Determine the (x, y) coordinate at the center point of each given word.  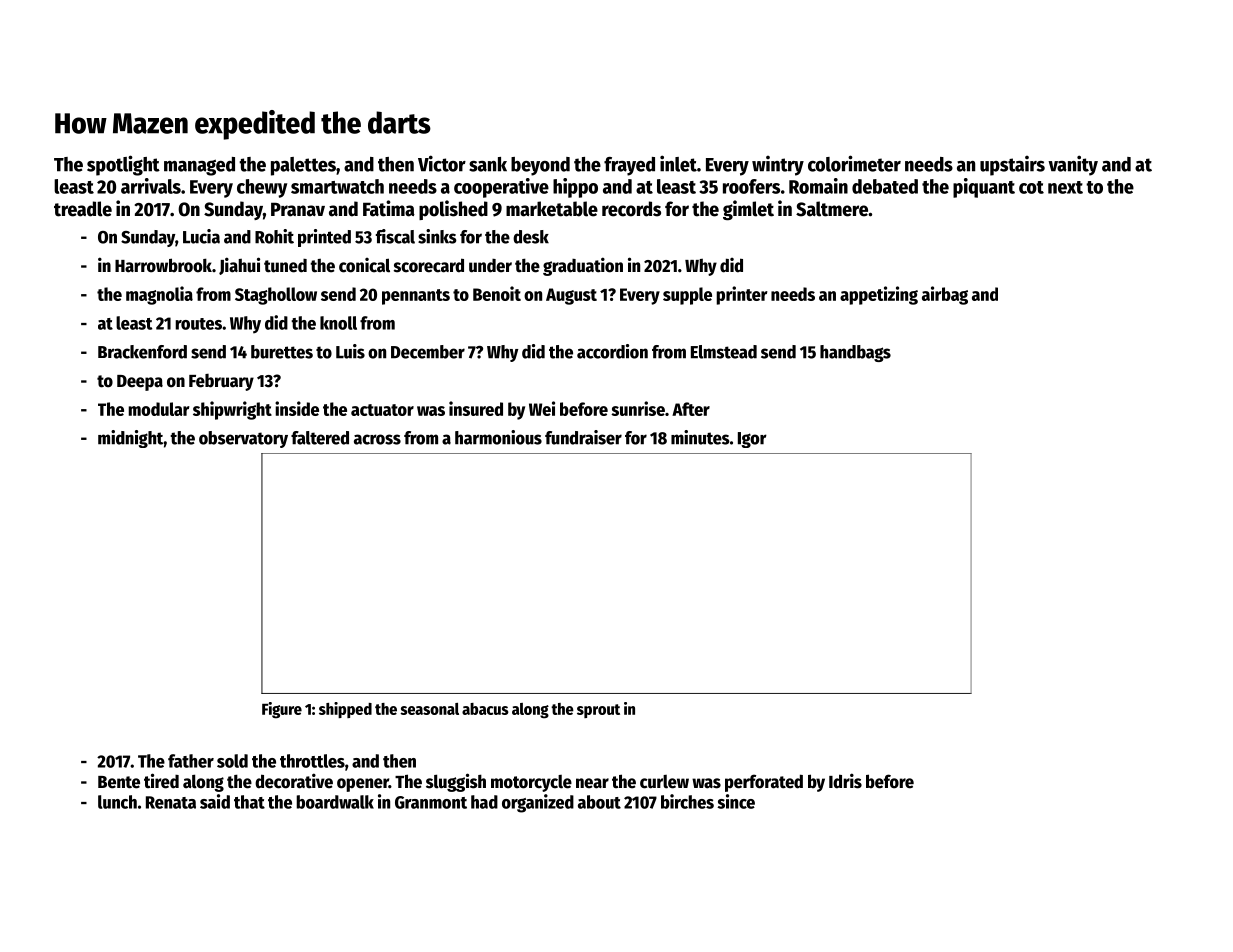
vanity (1073, 165)
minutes (700, 437)
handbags (855, 353)
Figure (282, 710)
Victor (442, 163)
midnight (130, 439)
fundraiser (583, 437)
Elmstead (724, 352)
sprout (598, 711)
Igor (752, 440)
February (221, 382)
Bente (119, 782)
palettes (303, 166)
